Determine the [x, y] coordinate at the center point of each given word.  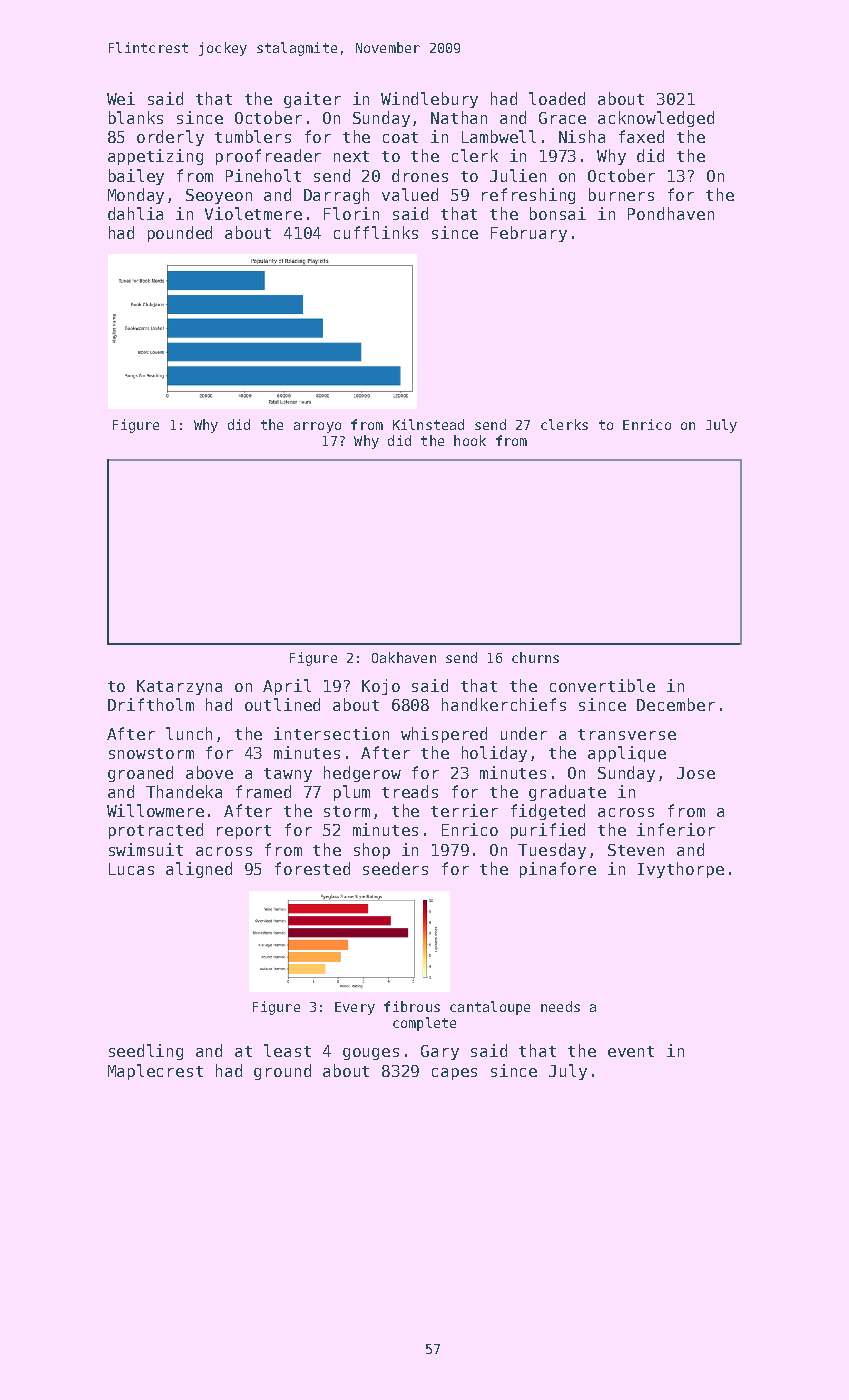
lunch [189, 733]
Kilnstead [428, 424]
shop [372, 851]
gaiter [312, 100]
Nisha [582, 136]
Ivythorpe [681, 870]
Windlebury [429, 100]
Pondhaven [671, 213]
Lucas [131, 869]
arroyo [317, 427]
